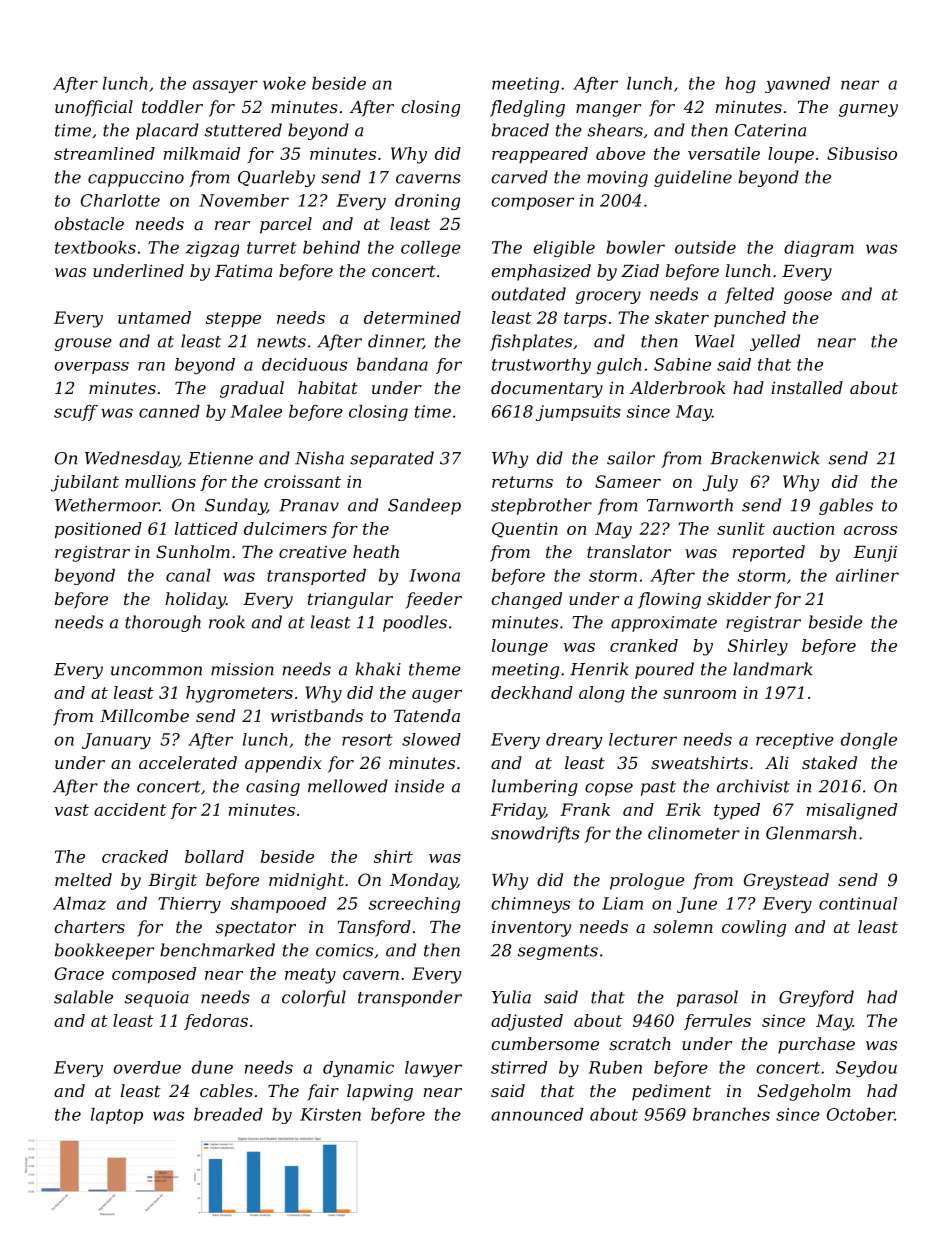  Describe the element at coordinates (378, 669) in the screenshot. I see `khaki` at that location.
